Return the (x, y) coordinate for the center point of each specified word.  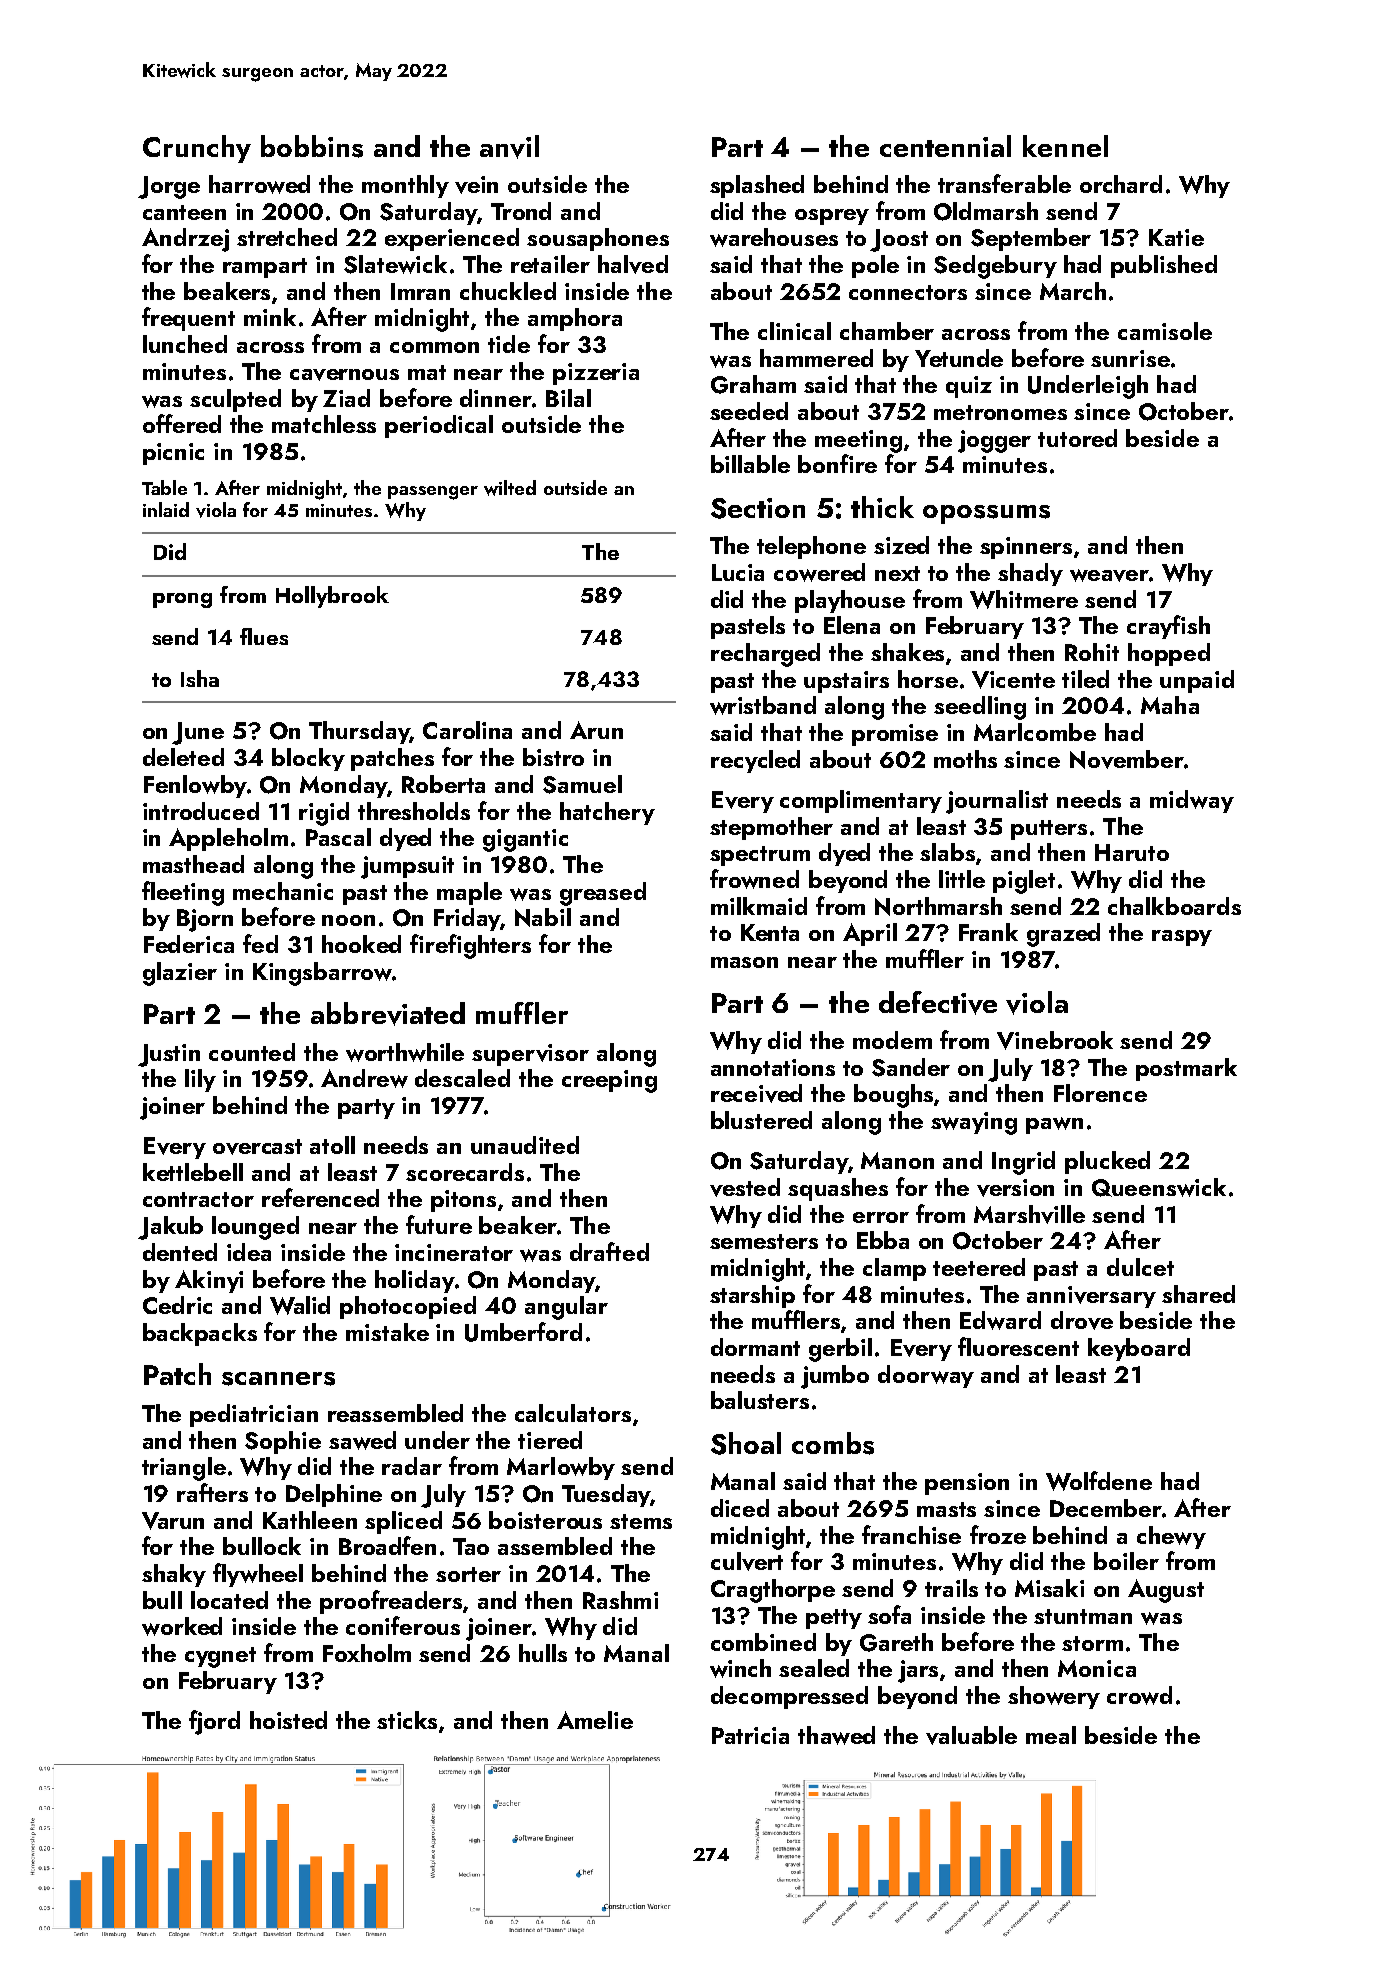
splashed (757, 186)
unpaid (1197, 681)
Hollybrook (332, 597)
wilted (510, 488)
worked (182, 1626)
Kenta (770, 932)
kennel (1065, 146)
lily (200, 1080)
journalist (997, 802)
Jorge (169, 187)
